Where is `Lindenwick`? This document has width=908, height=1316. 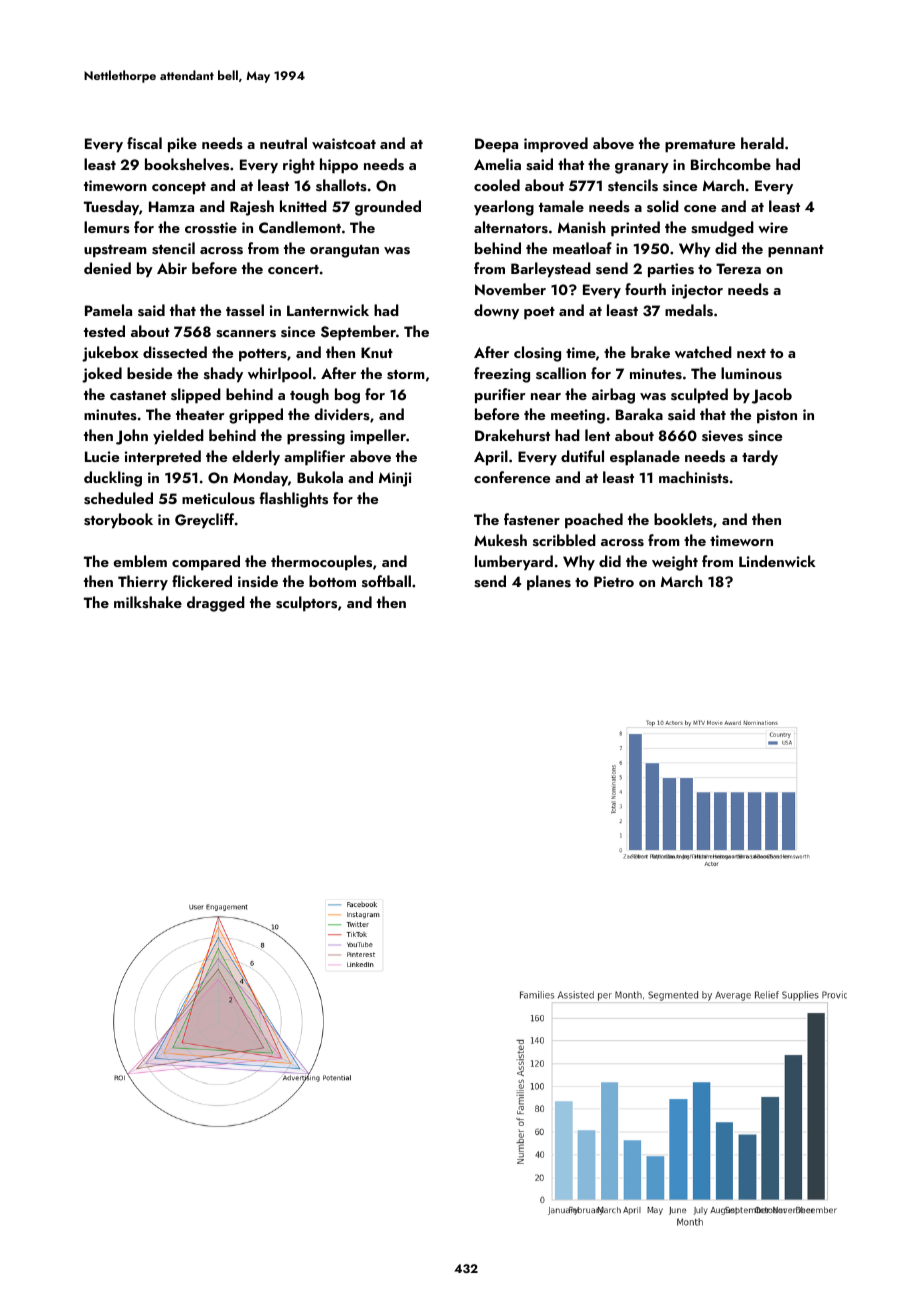
Lindenwick is located at coordinates (777, 561).
